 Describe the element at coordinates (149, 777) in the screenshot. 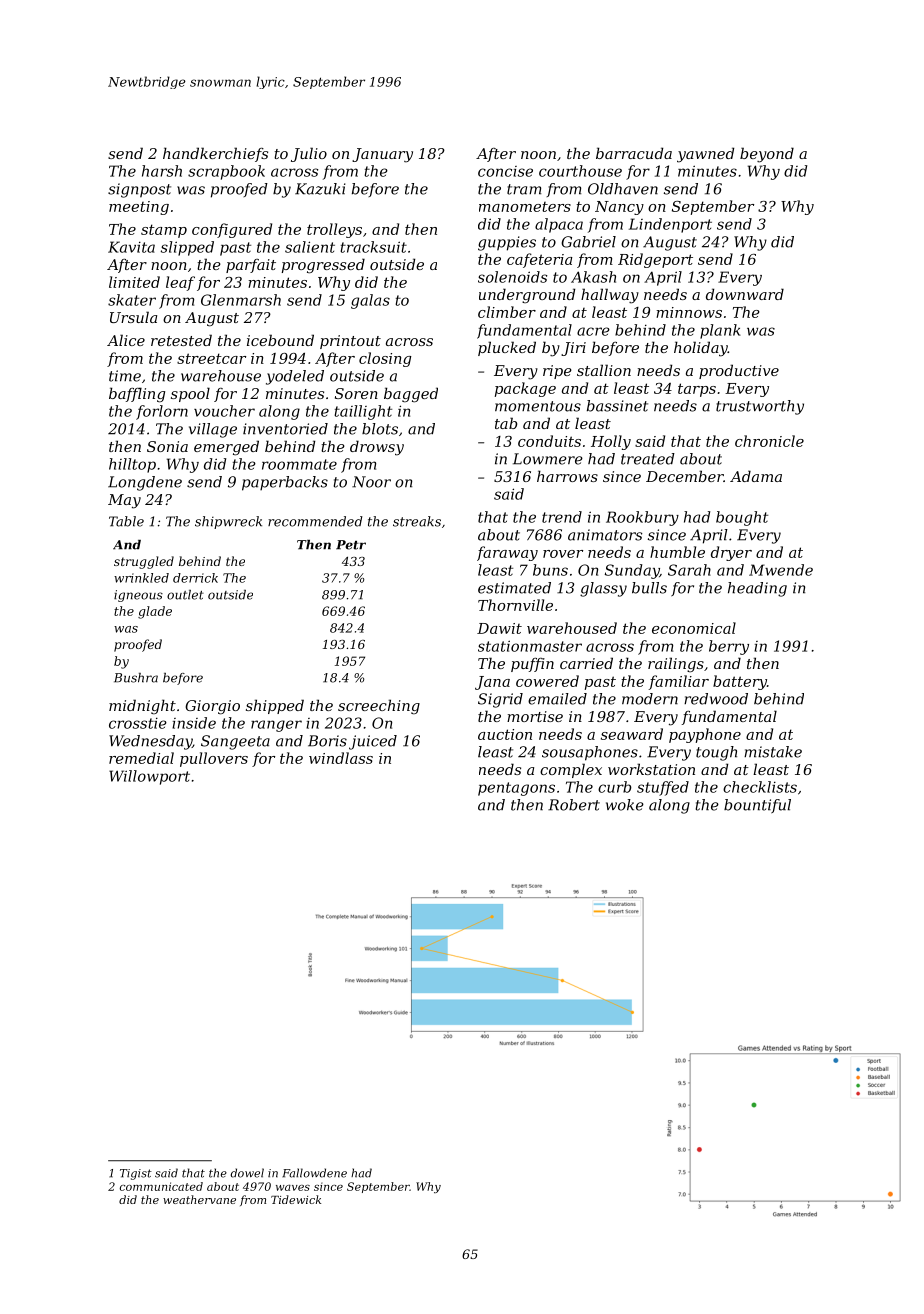

I see `Willowport` at that location.
